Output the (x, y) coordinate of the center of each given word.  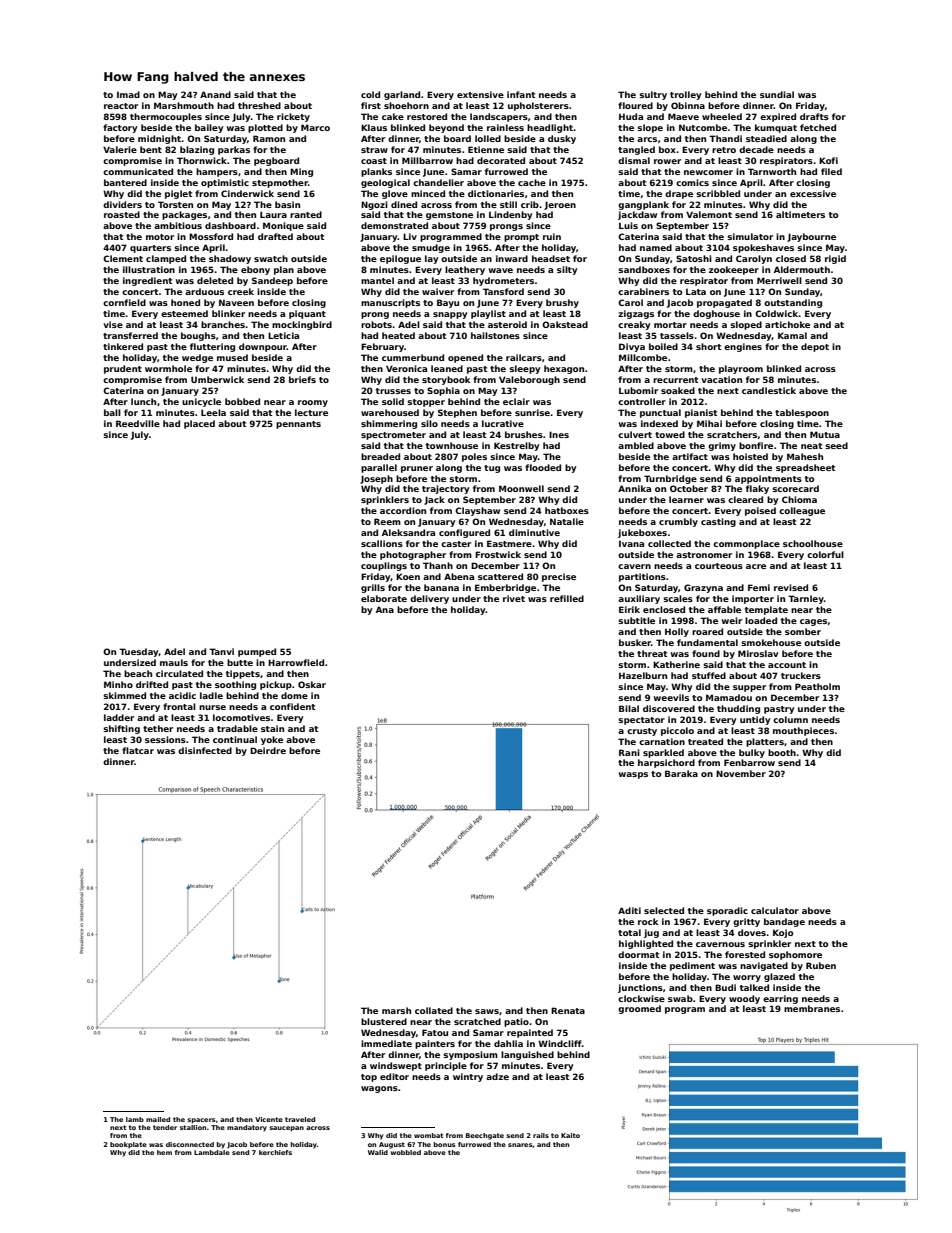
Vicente (269, 1119)
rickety (293, 117)
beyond (446, 128)
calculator (775, 910)
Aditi (629, 910)
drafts (814, 116)
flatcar (138, 750)
